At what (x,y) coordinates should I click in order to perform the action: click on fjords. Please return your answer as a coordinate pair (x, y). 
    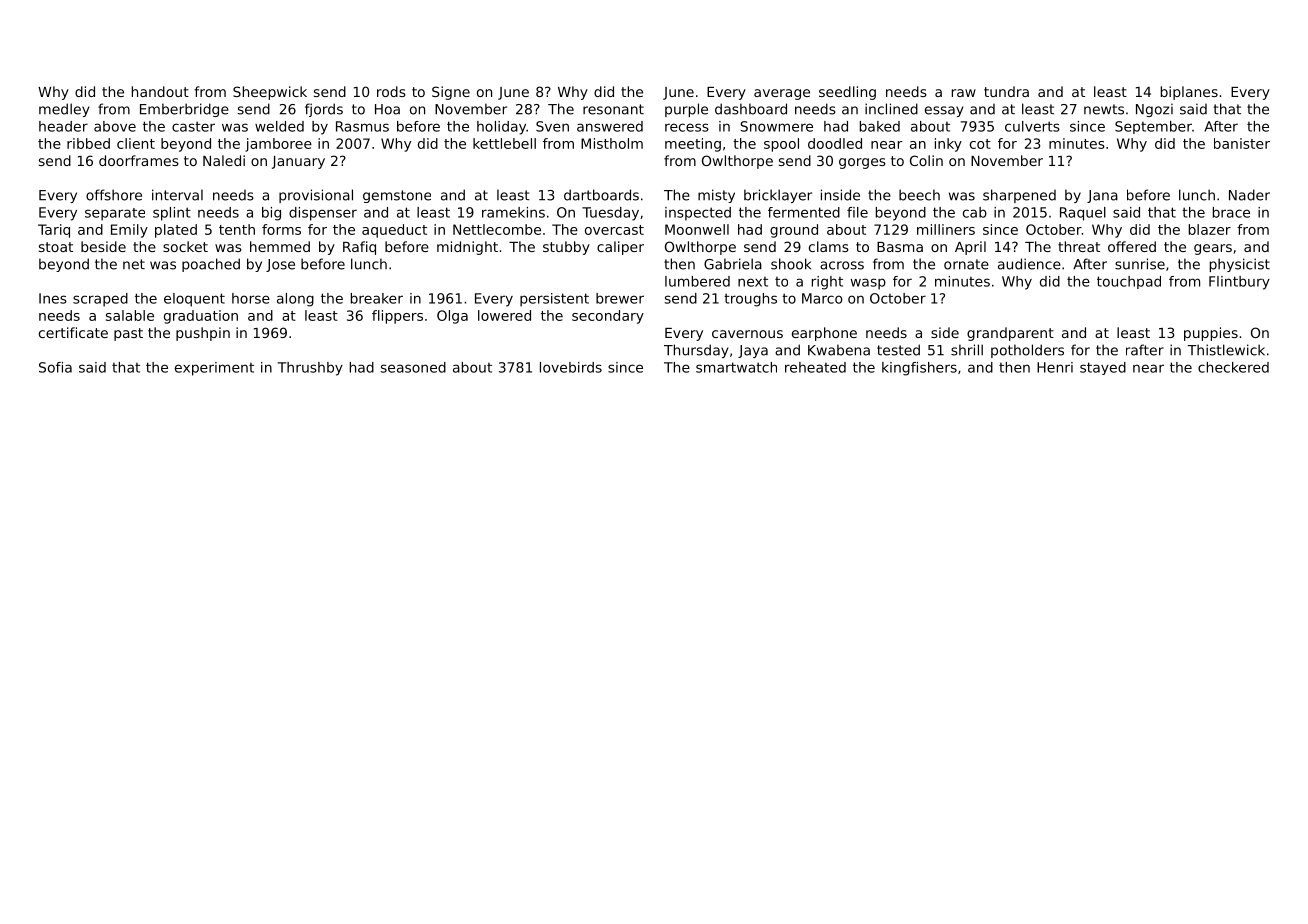
    Looking at the image, I should click on (324, 110).
